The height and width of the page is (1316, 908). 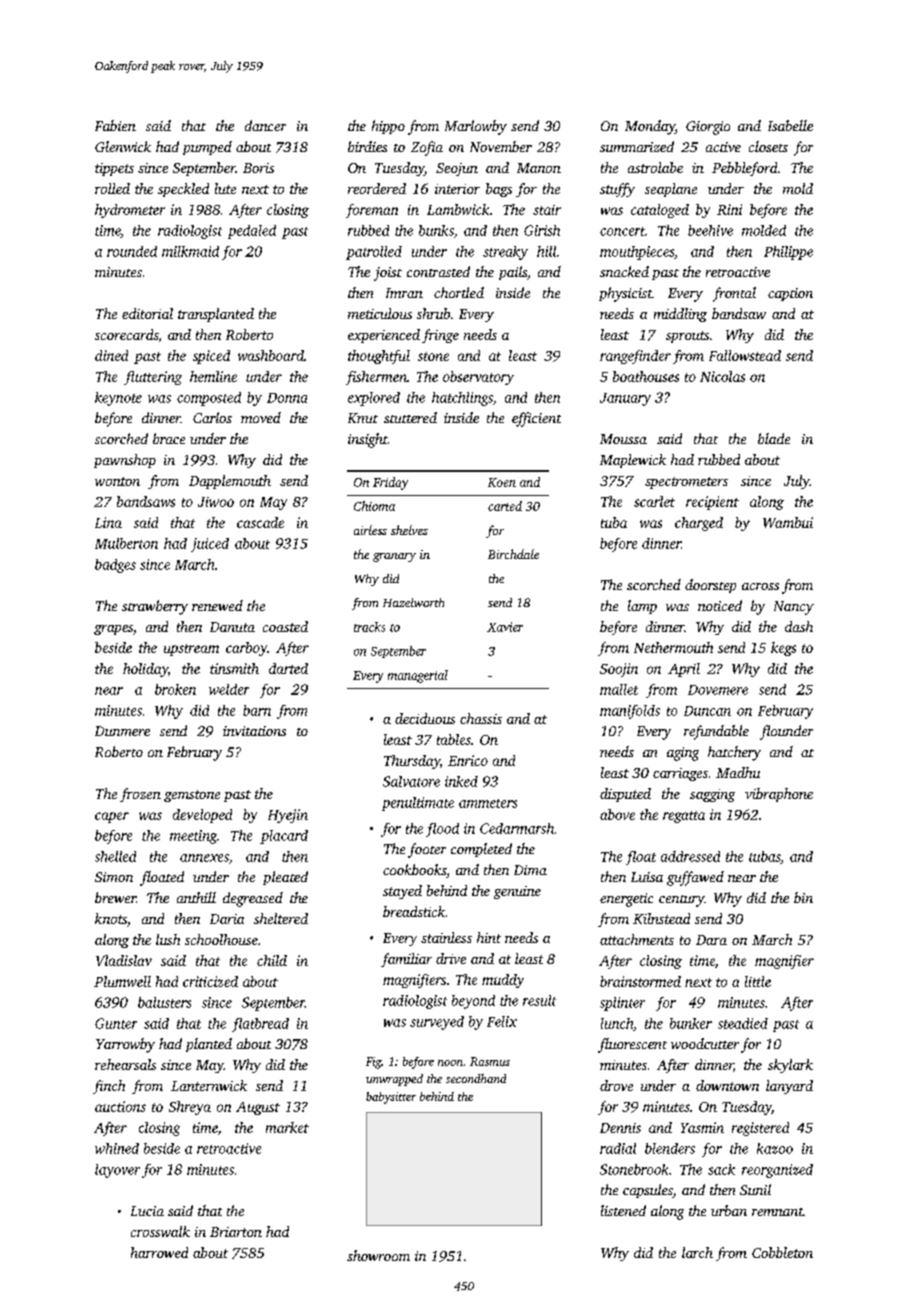 I want to click on Zofia, so click(x=427, y=148).
